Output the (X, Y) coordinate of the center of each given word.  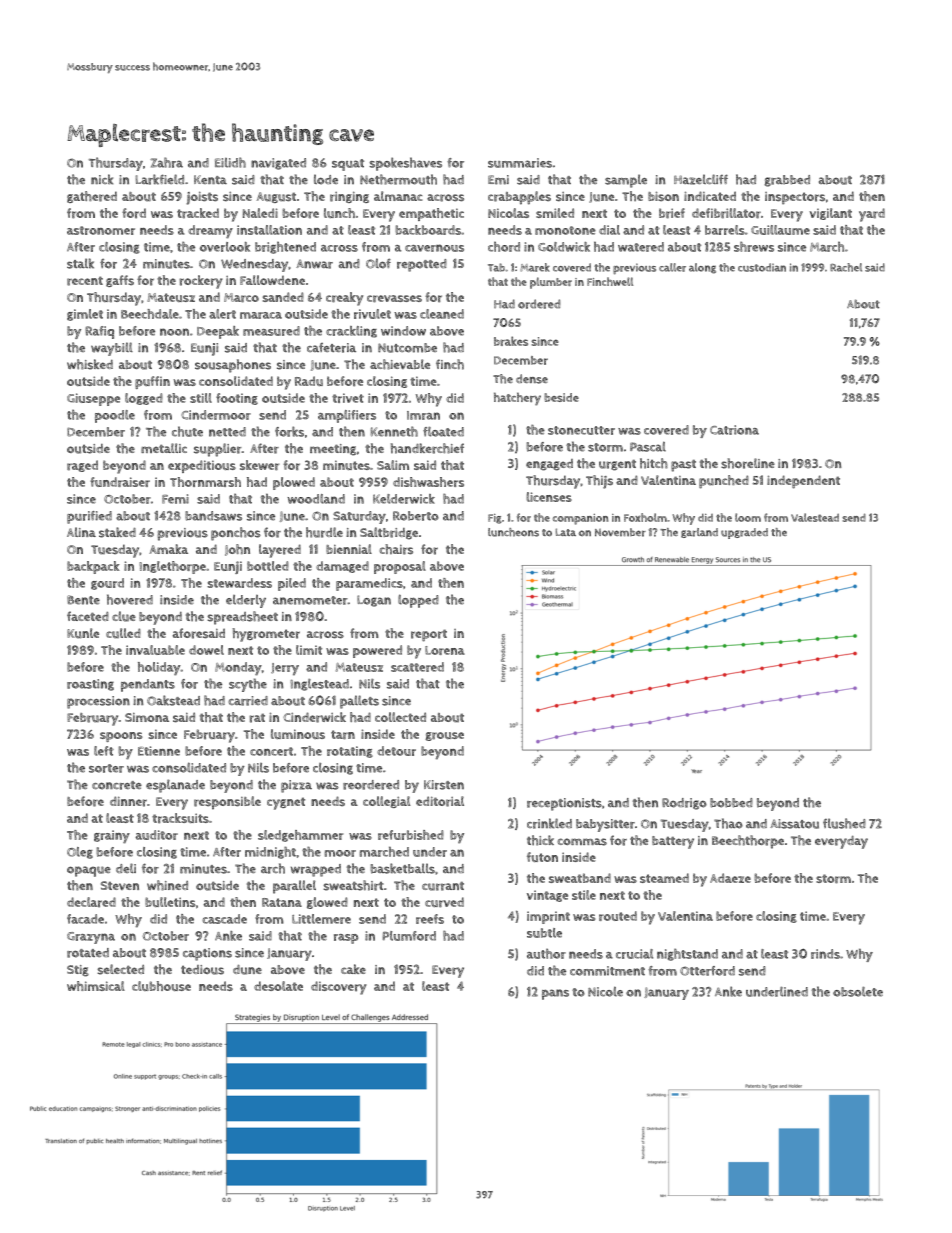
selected (120, 969)
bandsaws (213, 516)
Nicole (605, 991)
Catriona (734, 430)
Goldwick (564, 247)
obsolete (858, 992)
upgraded (744, 533)
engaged (549, 465)
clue (124, 616)
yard (872, 215)
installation (269, 230)
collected (400, 717)
